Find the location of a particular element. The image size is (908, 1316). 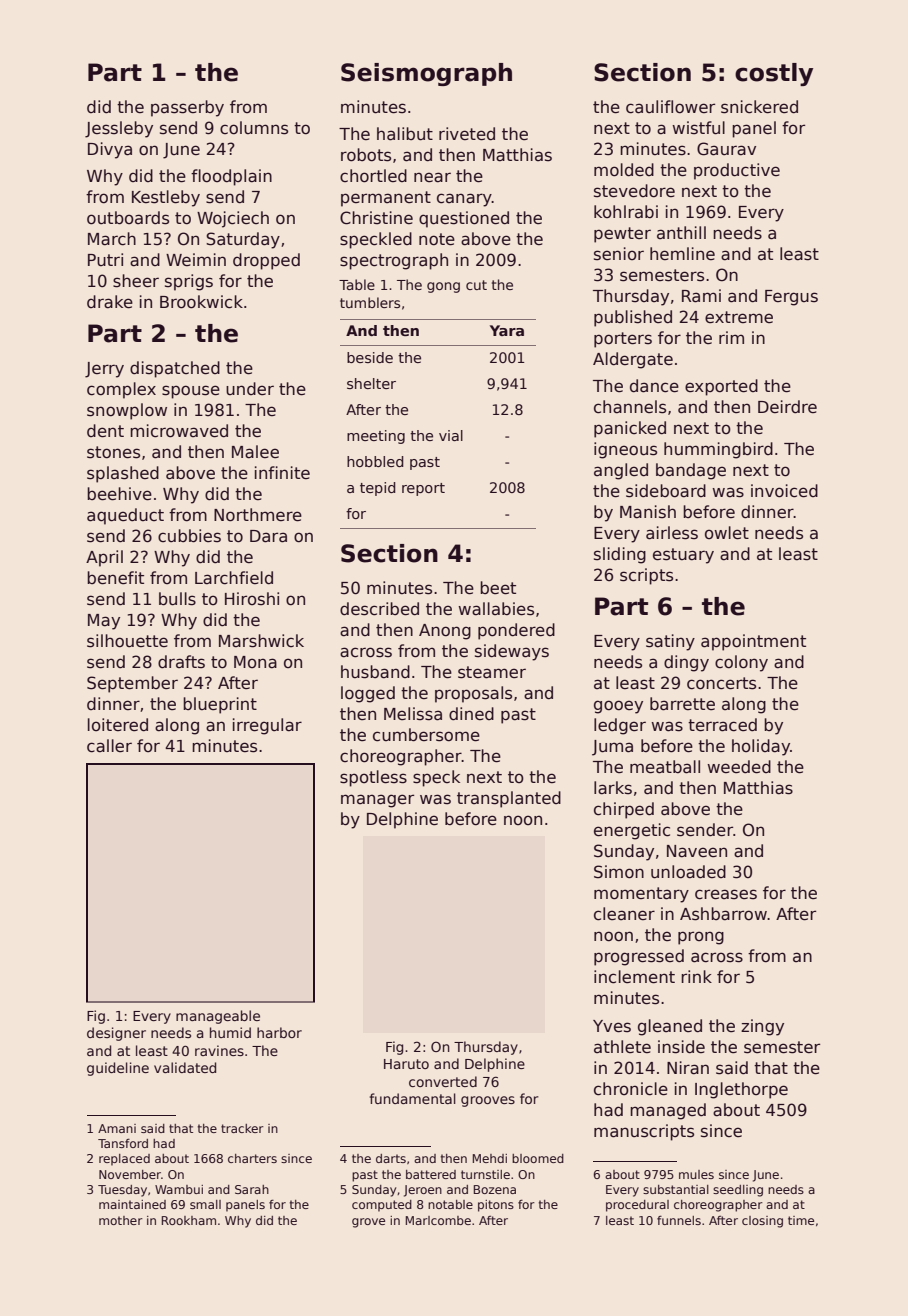

channels is located at coordinates (630, 407).
